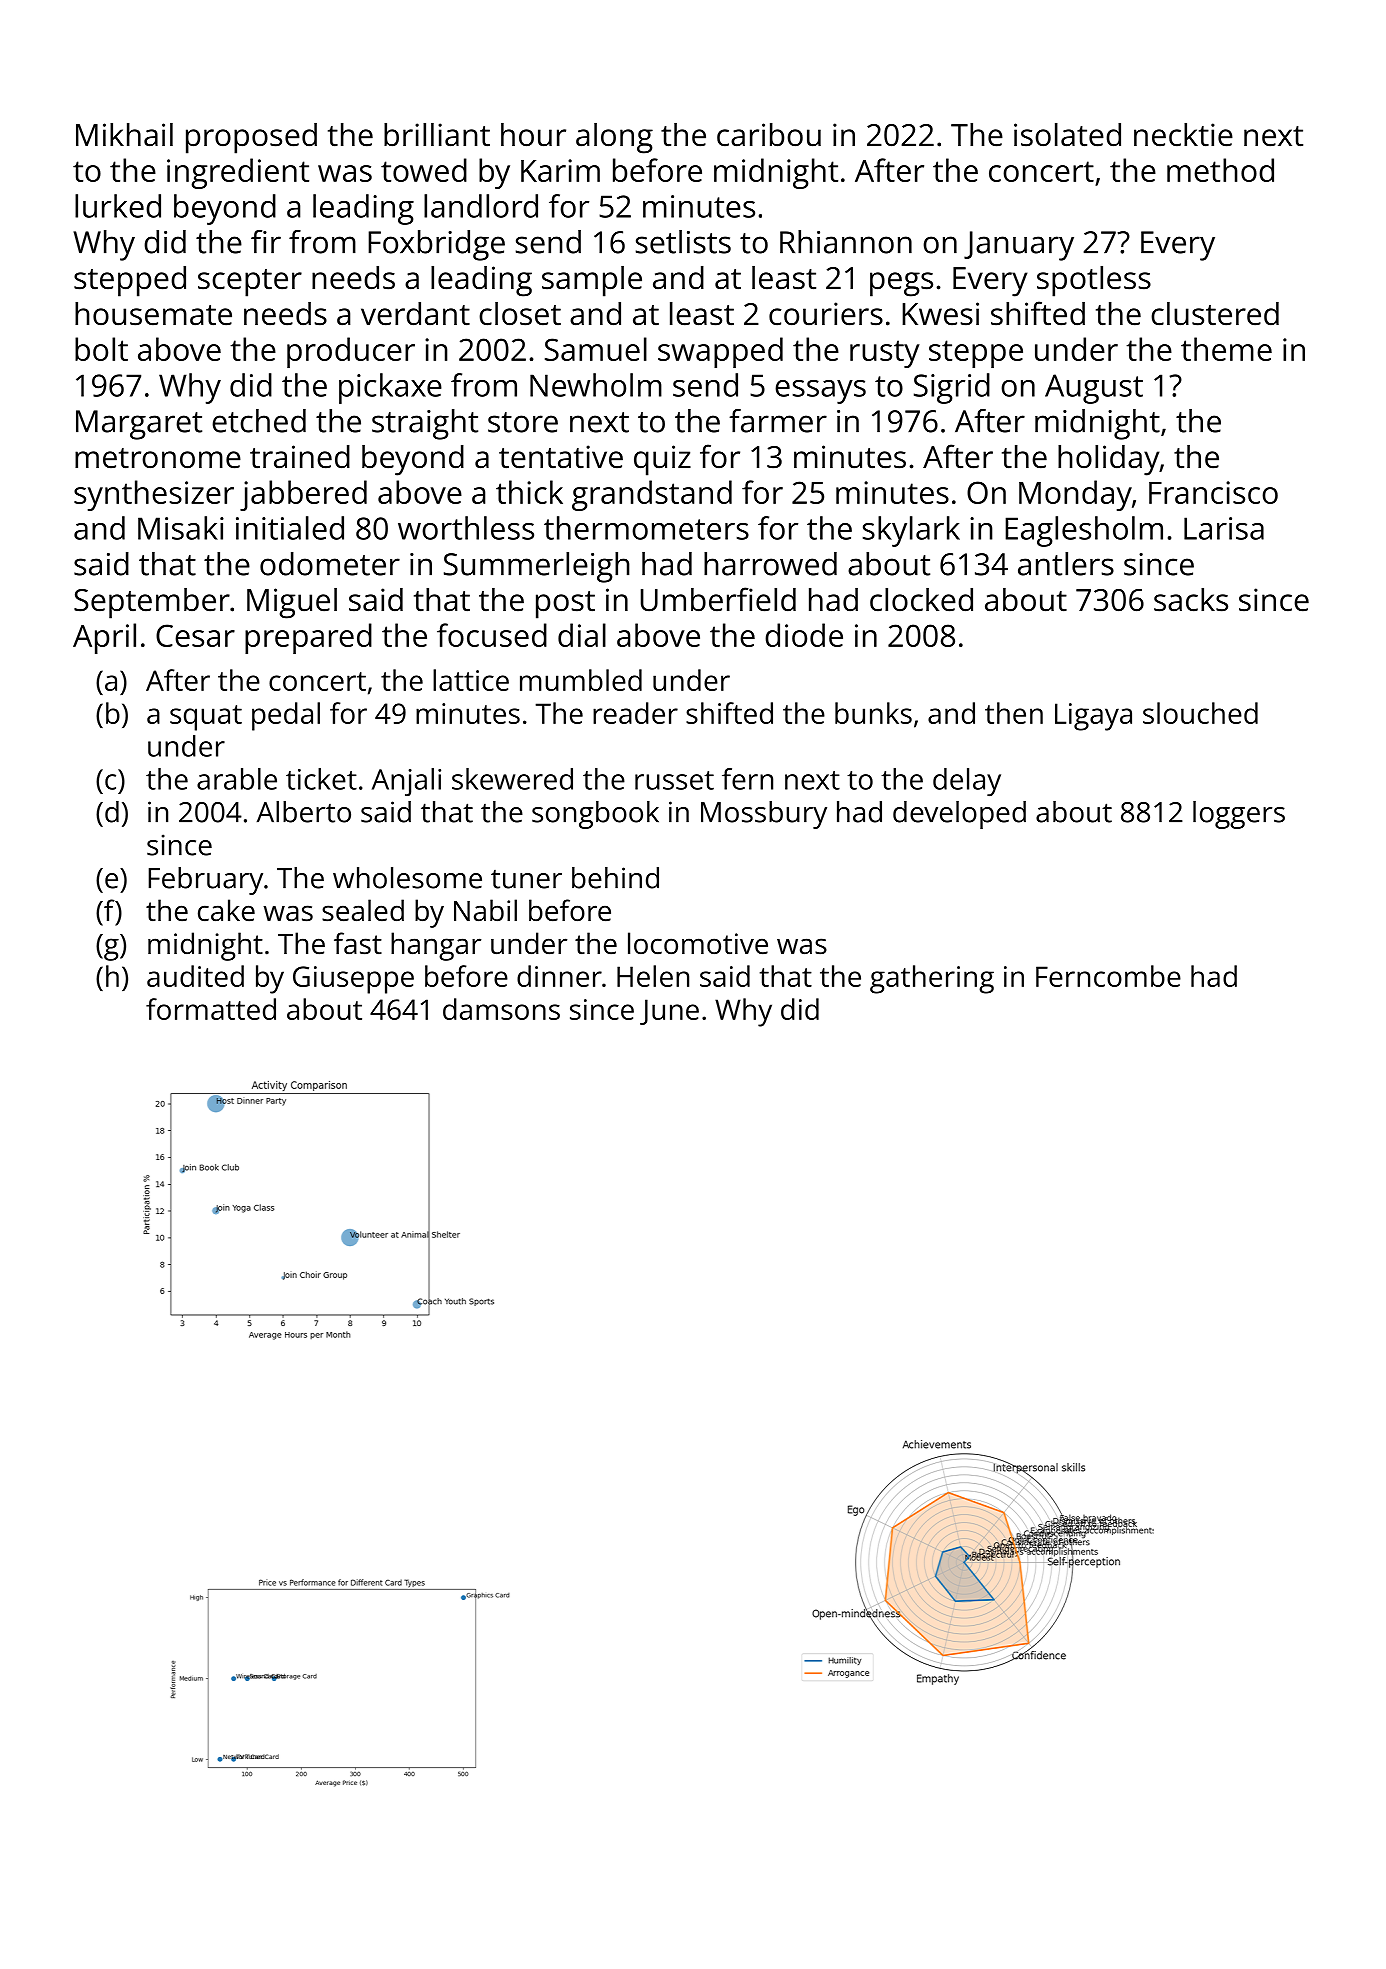 This page has height=1969, width=1386. I want to click on initialed, so click(290, 528).
